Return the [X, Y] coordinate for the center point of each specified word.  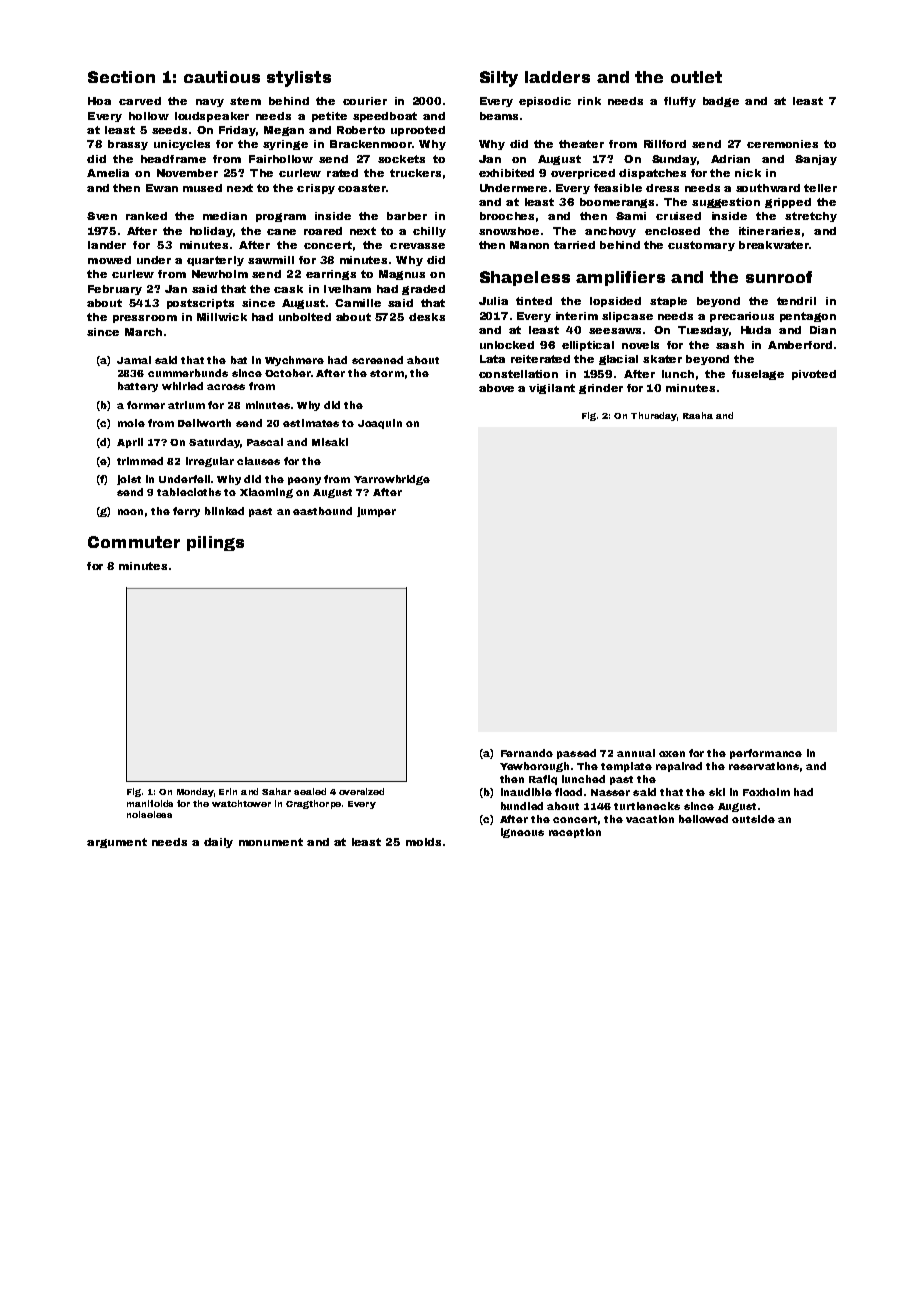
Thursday [654, 416]
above [496, 388]
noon [130, 512]
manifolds [150, 803]
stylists [299, 79]
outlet [696, 77]
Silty [499, 79]
